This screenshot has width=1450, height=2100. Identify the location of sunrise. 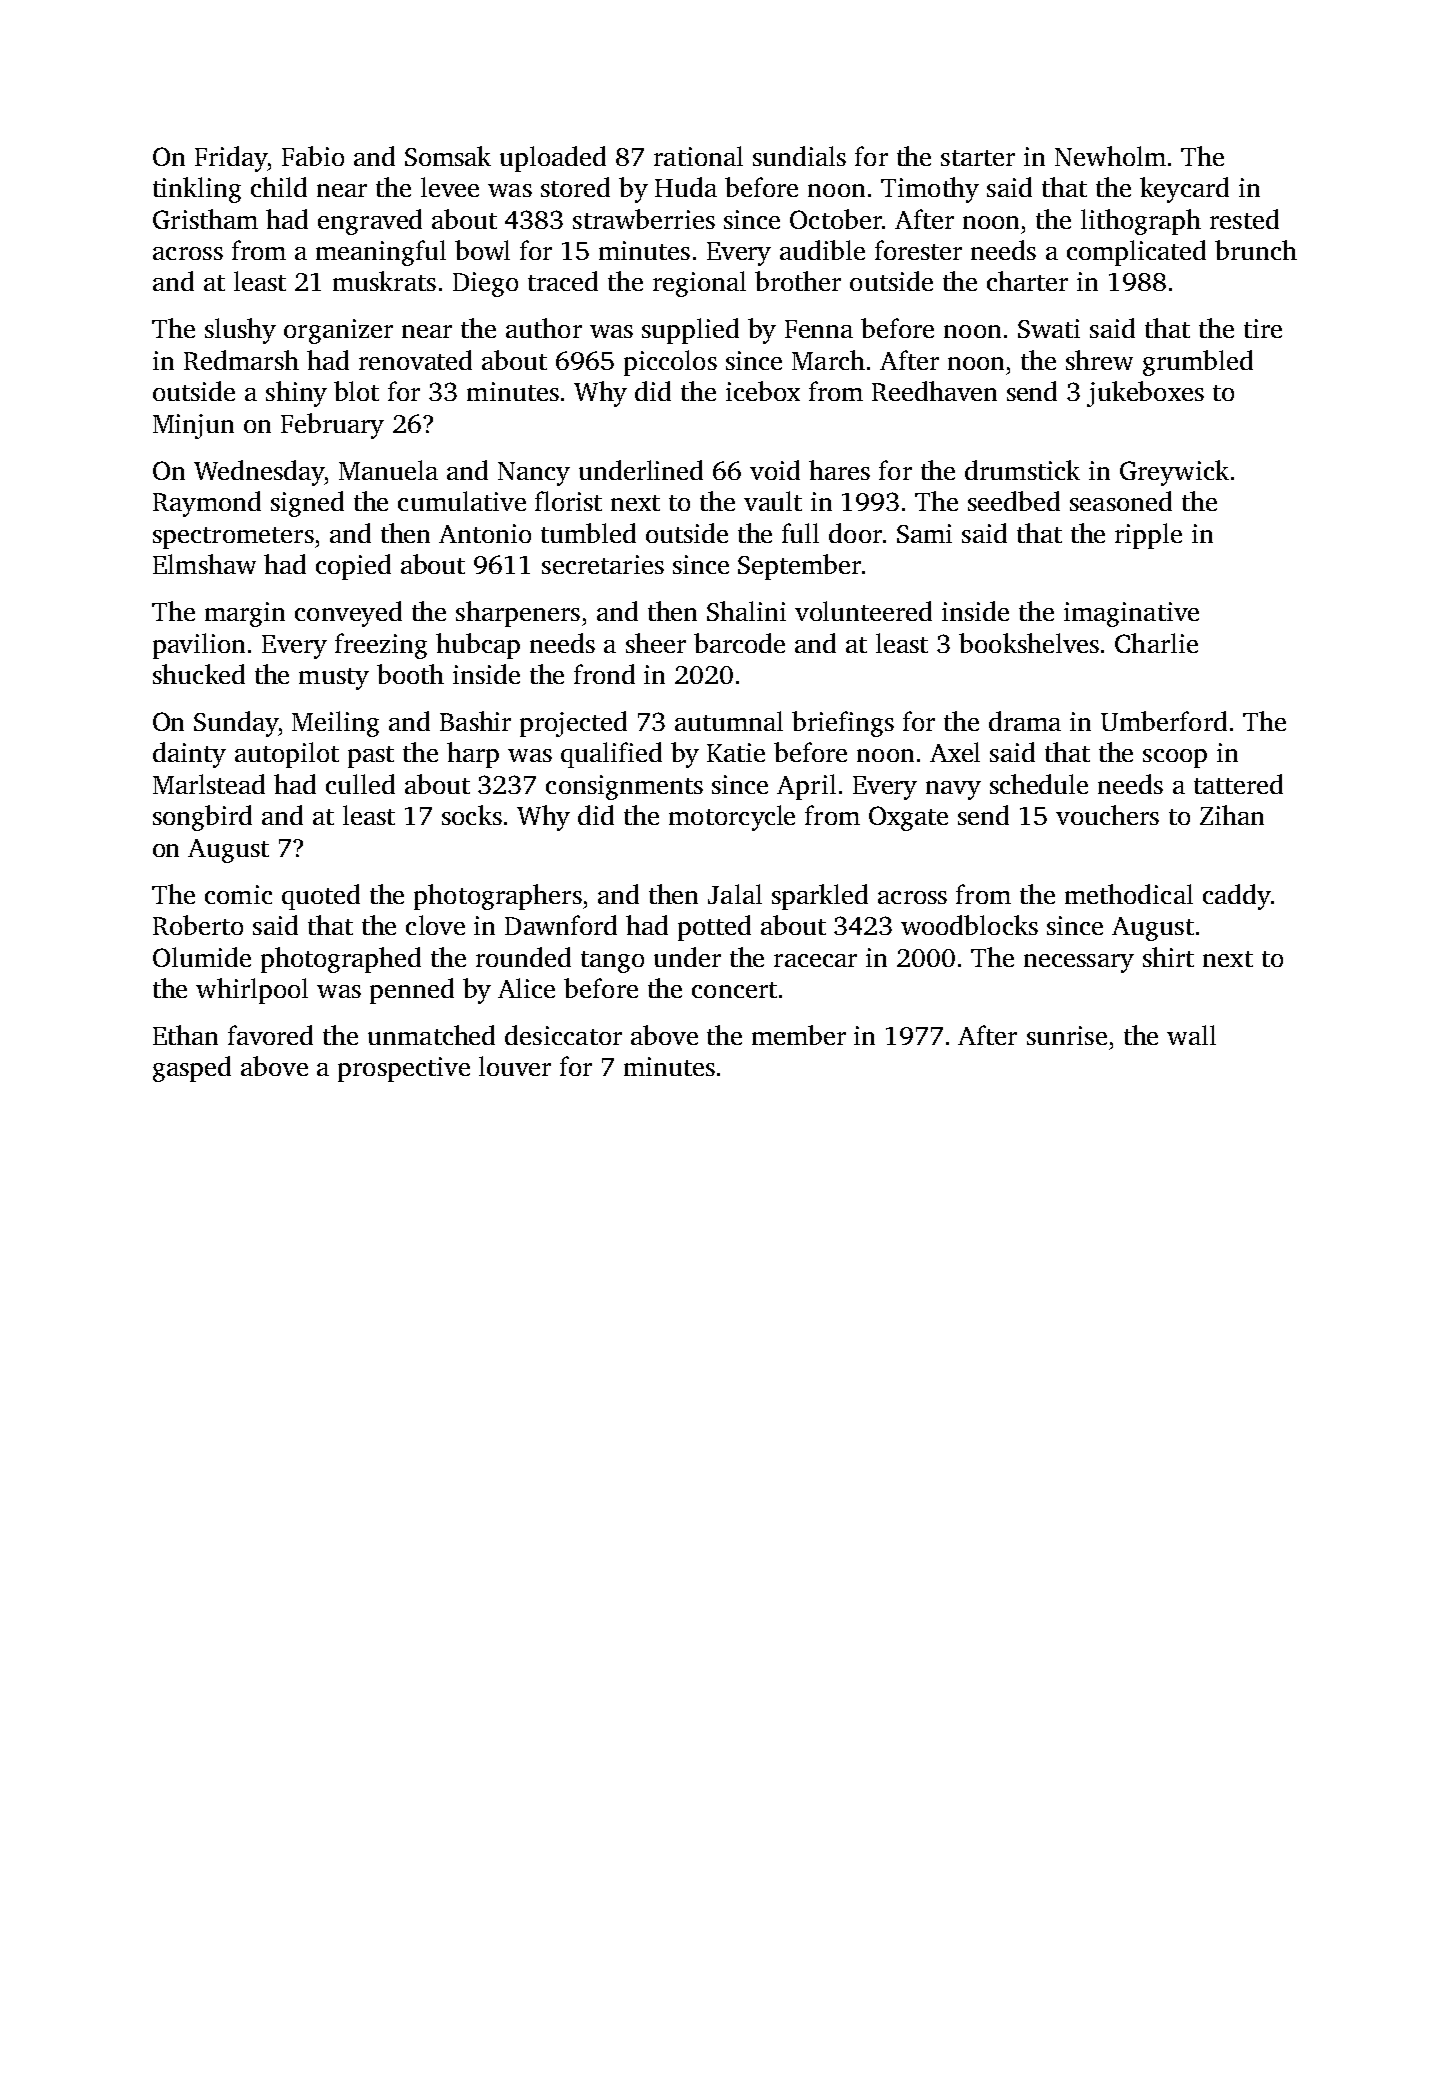
(1067, 1035).
